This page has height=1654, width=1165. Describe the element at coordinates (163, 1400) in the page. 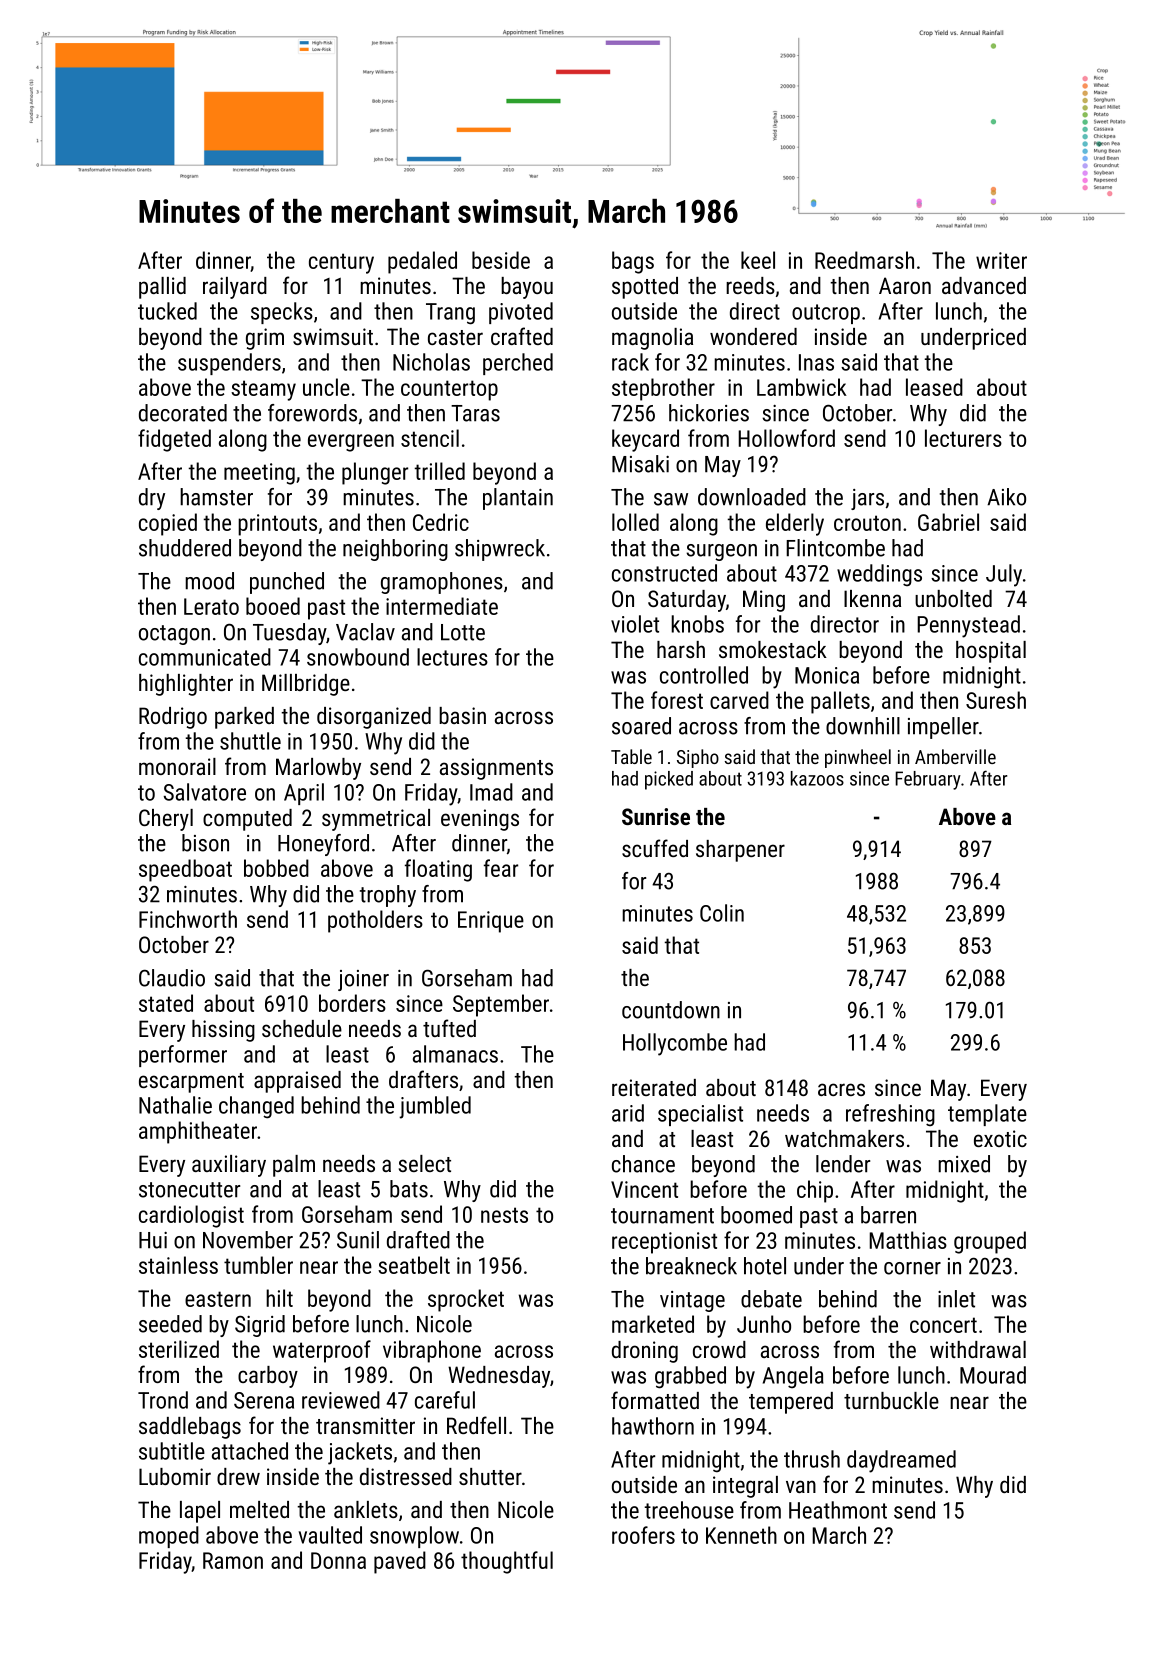

I see `Trond` at that location.
